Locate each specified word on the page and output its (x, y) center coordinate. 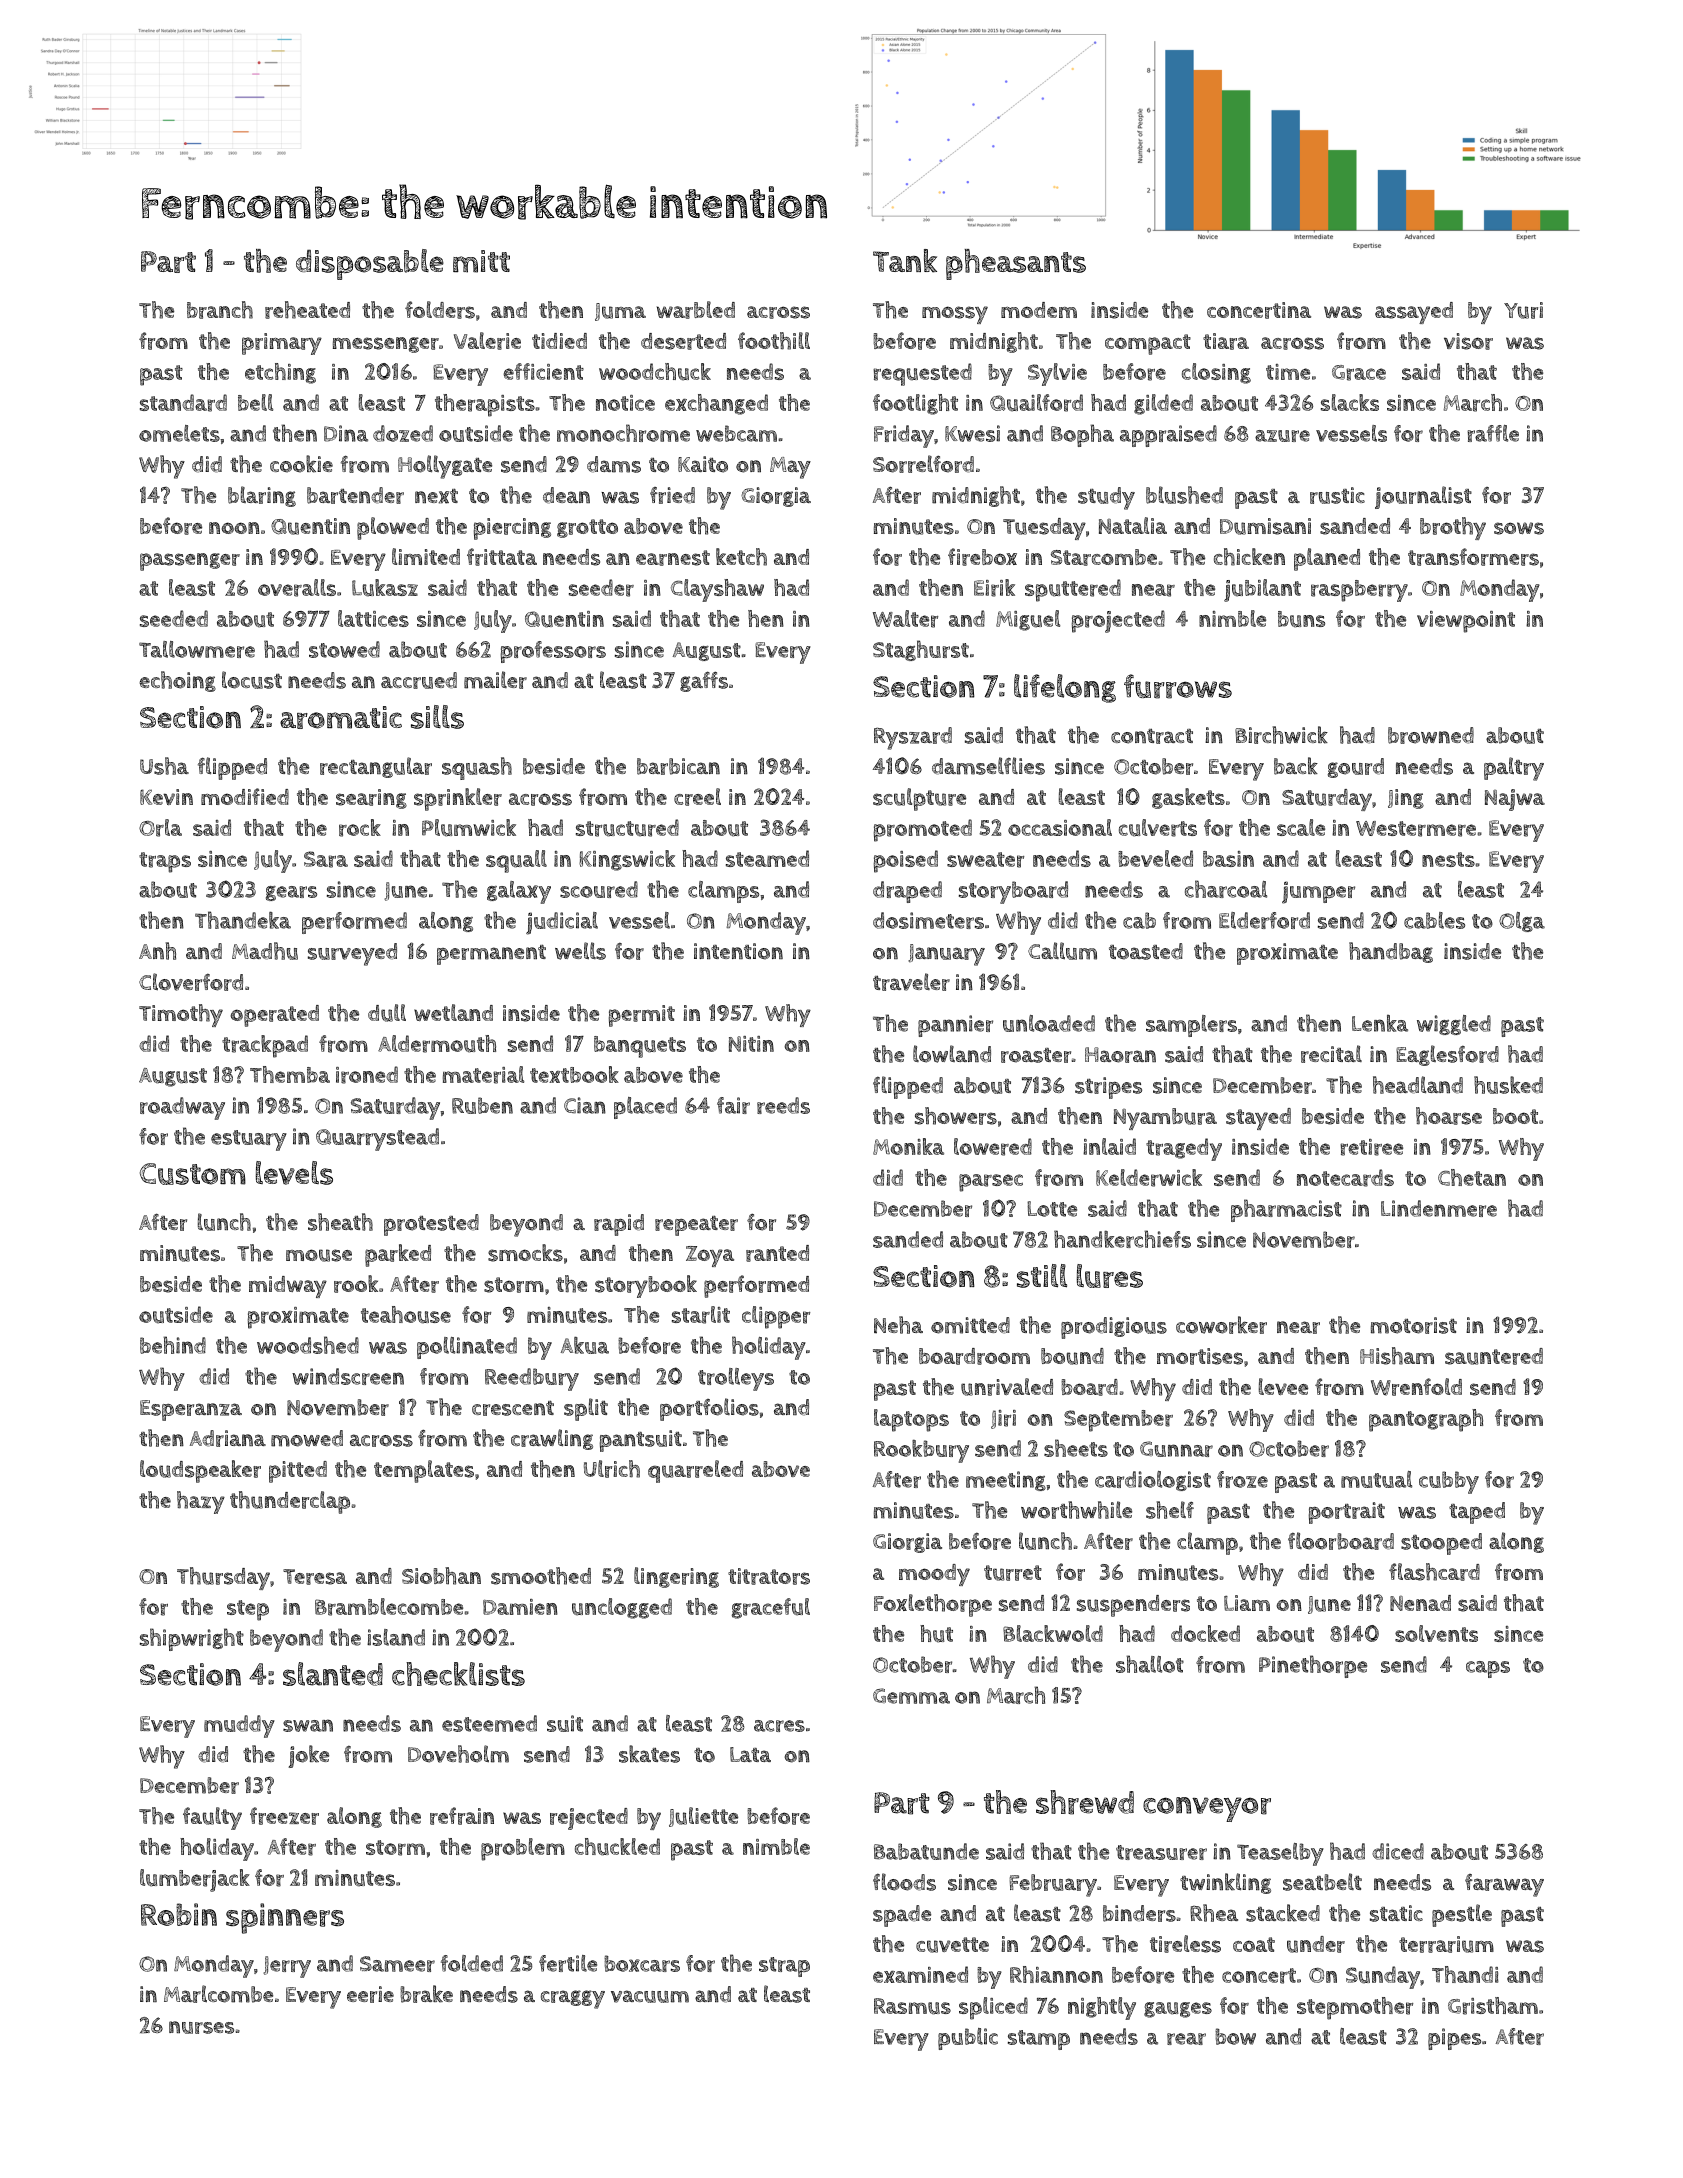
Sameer (397, 1964)
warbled (696, 310)
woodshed (308, 1345)
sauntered (1494, 1356)
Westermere (1416, 829)
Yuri (1523, 310)
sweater (985, 860)
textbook (574, 1074)
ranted (777, 1253)
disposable (370, 264)
